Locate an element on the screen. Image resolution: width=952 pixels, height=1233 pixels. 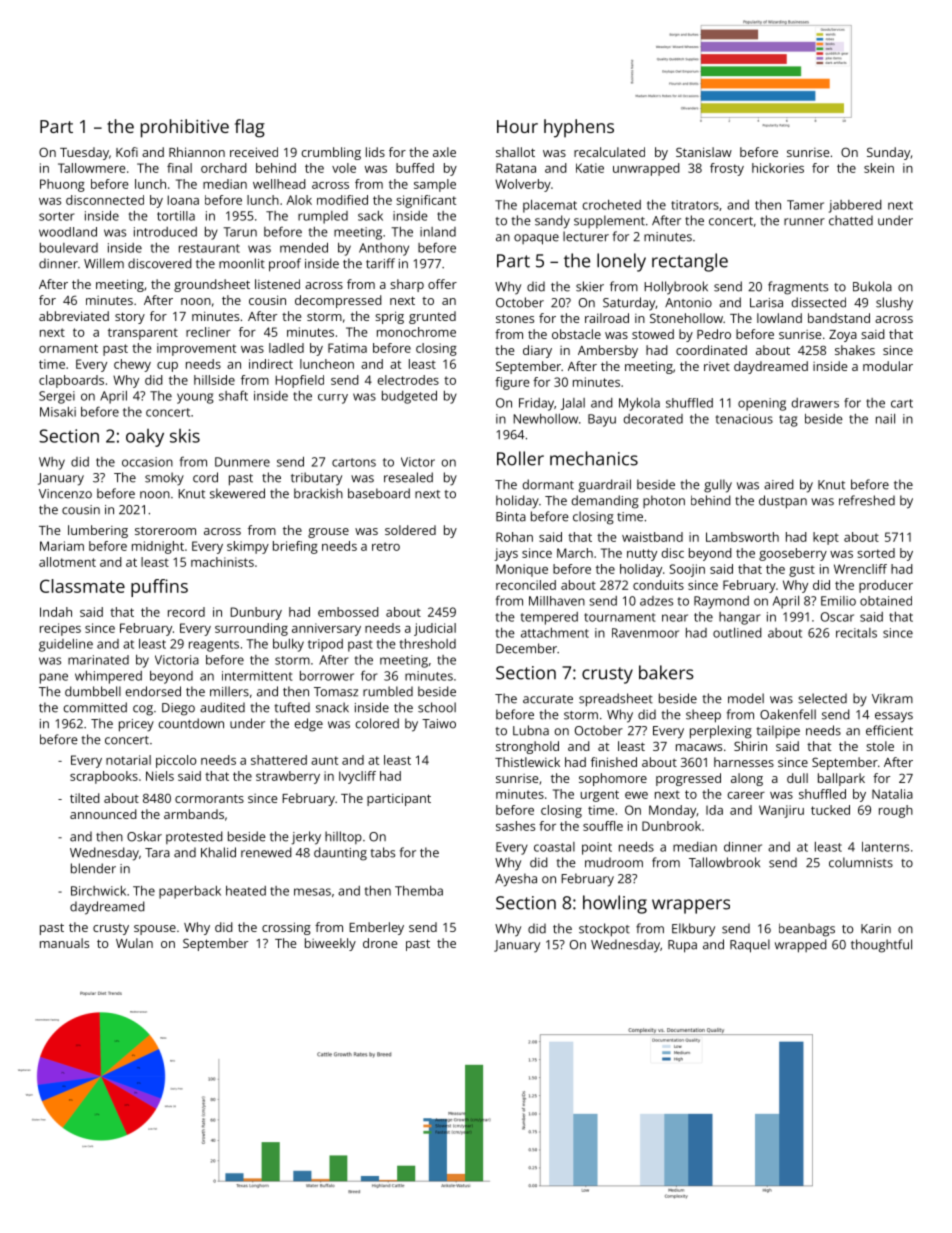
prohibitive is located at coordinates (185, 128).
